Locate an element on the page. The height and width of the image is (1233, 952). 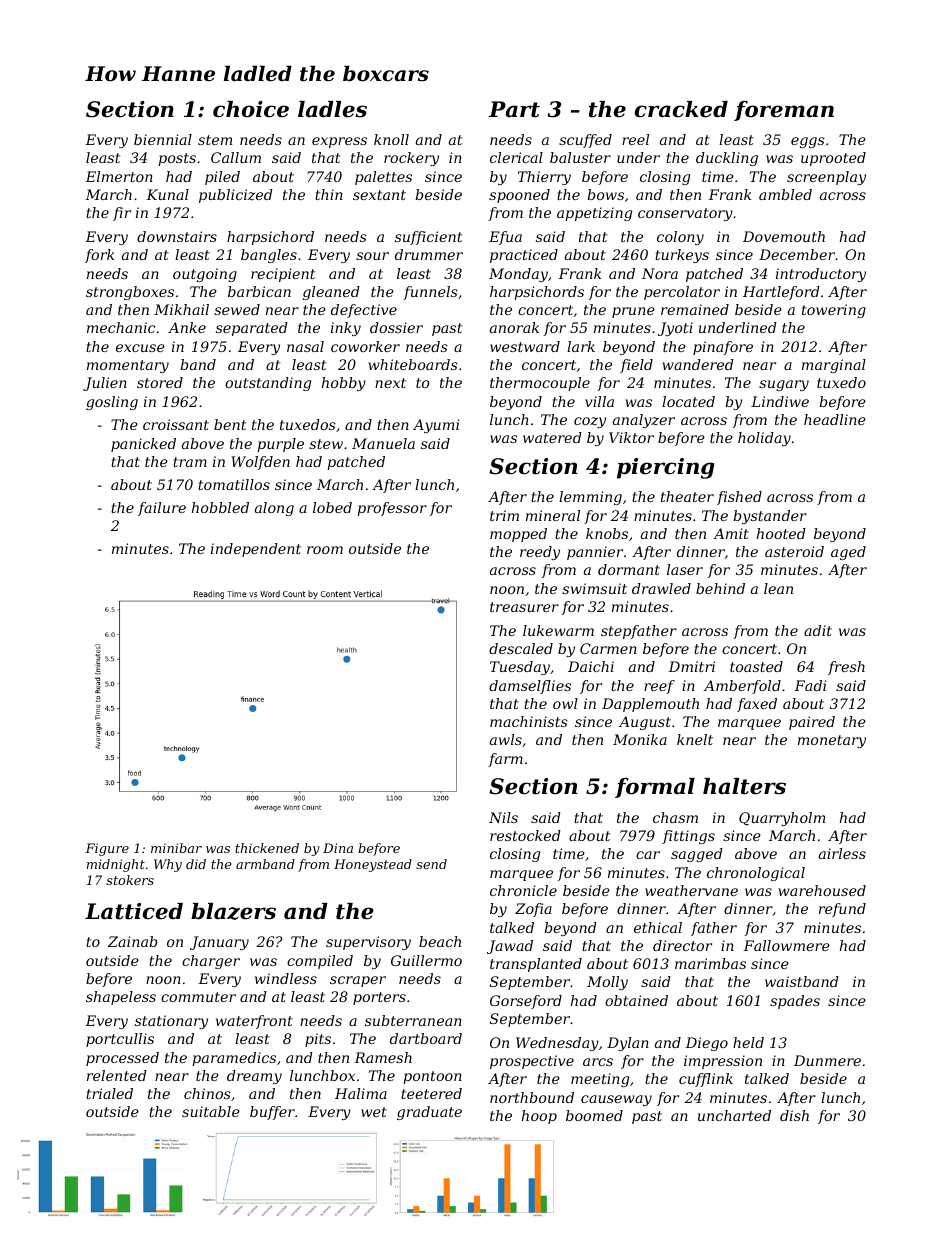
independent is located at coordinates (256, 550).
